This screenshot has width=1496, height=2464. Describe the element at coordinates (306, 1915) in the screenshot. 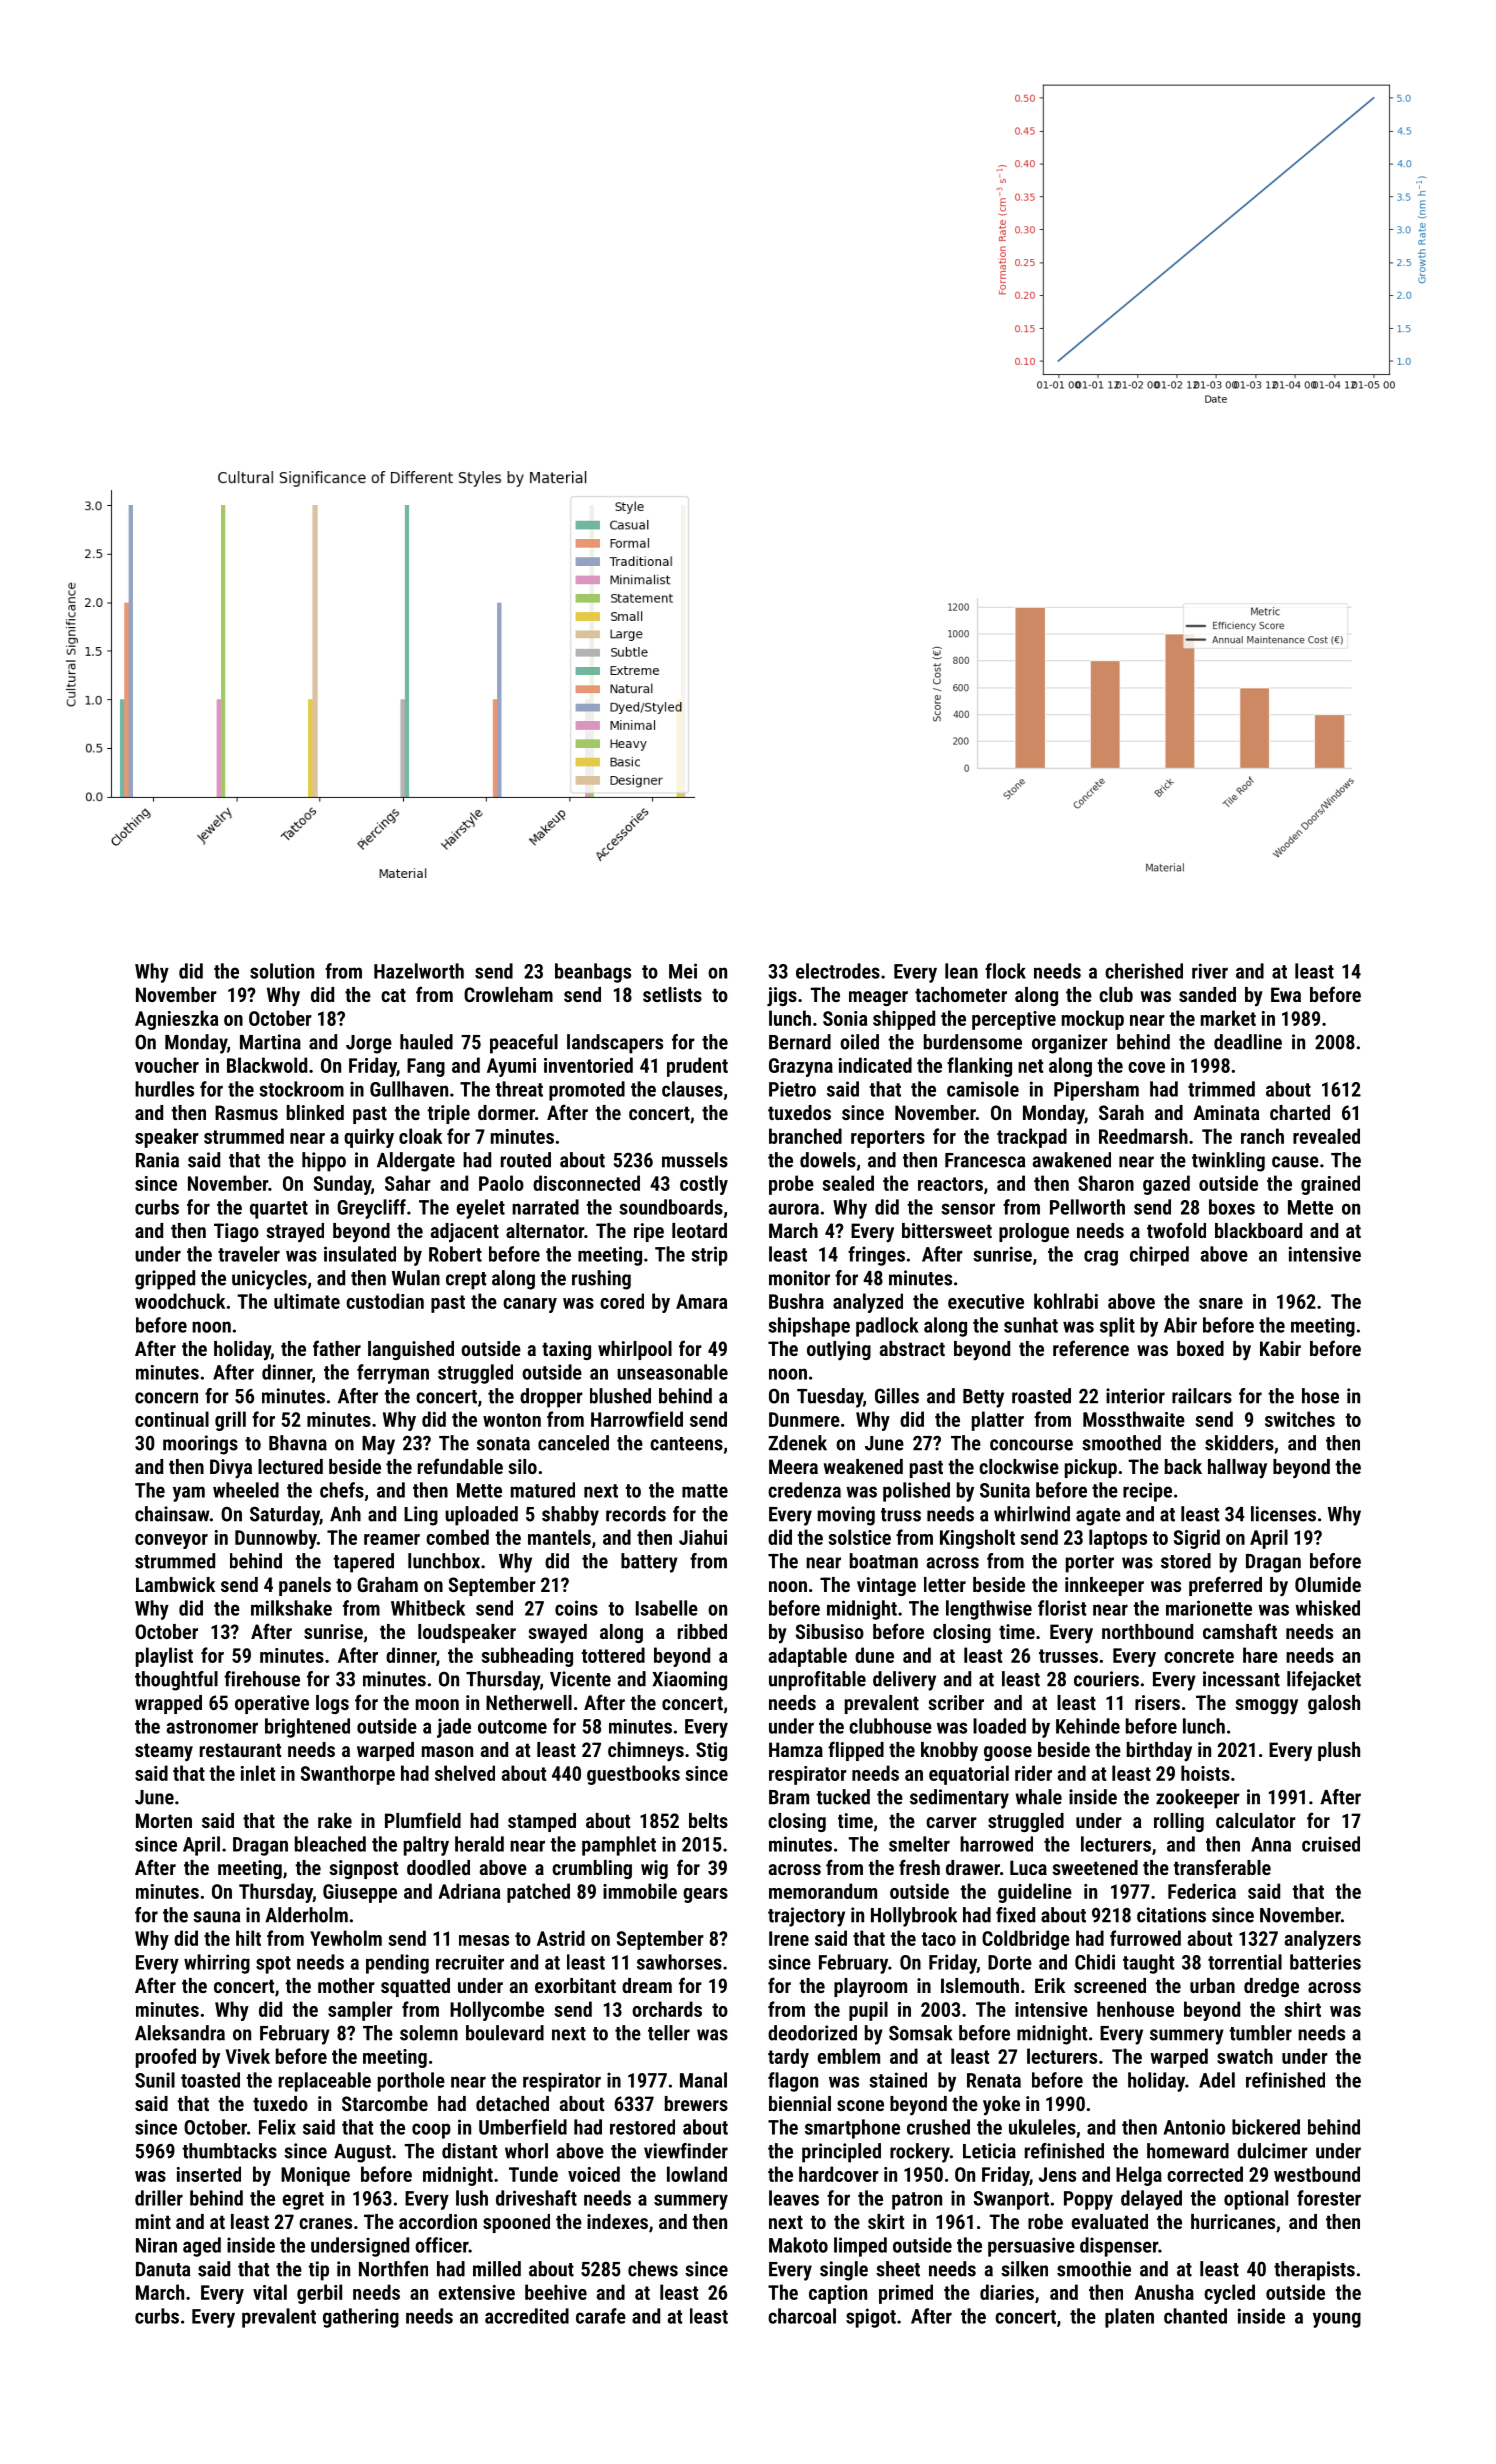

I see `Alderholm` at that location.
